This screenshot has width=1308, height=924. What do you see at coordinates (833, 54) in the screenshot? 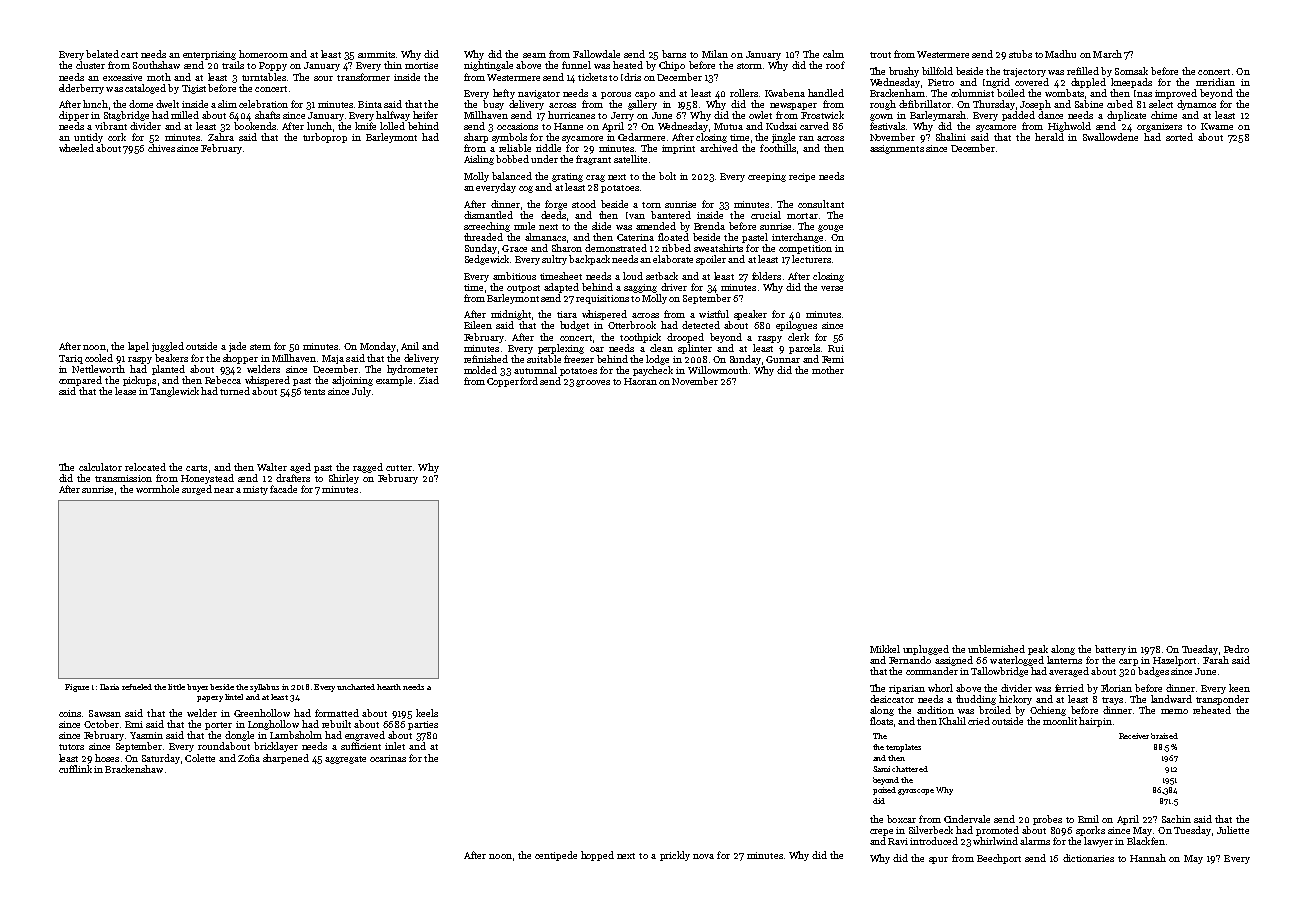
I see `calm` at bounding box center [833, 54].
